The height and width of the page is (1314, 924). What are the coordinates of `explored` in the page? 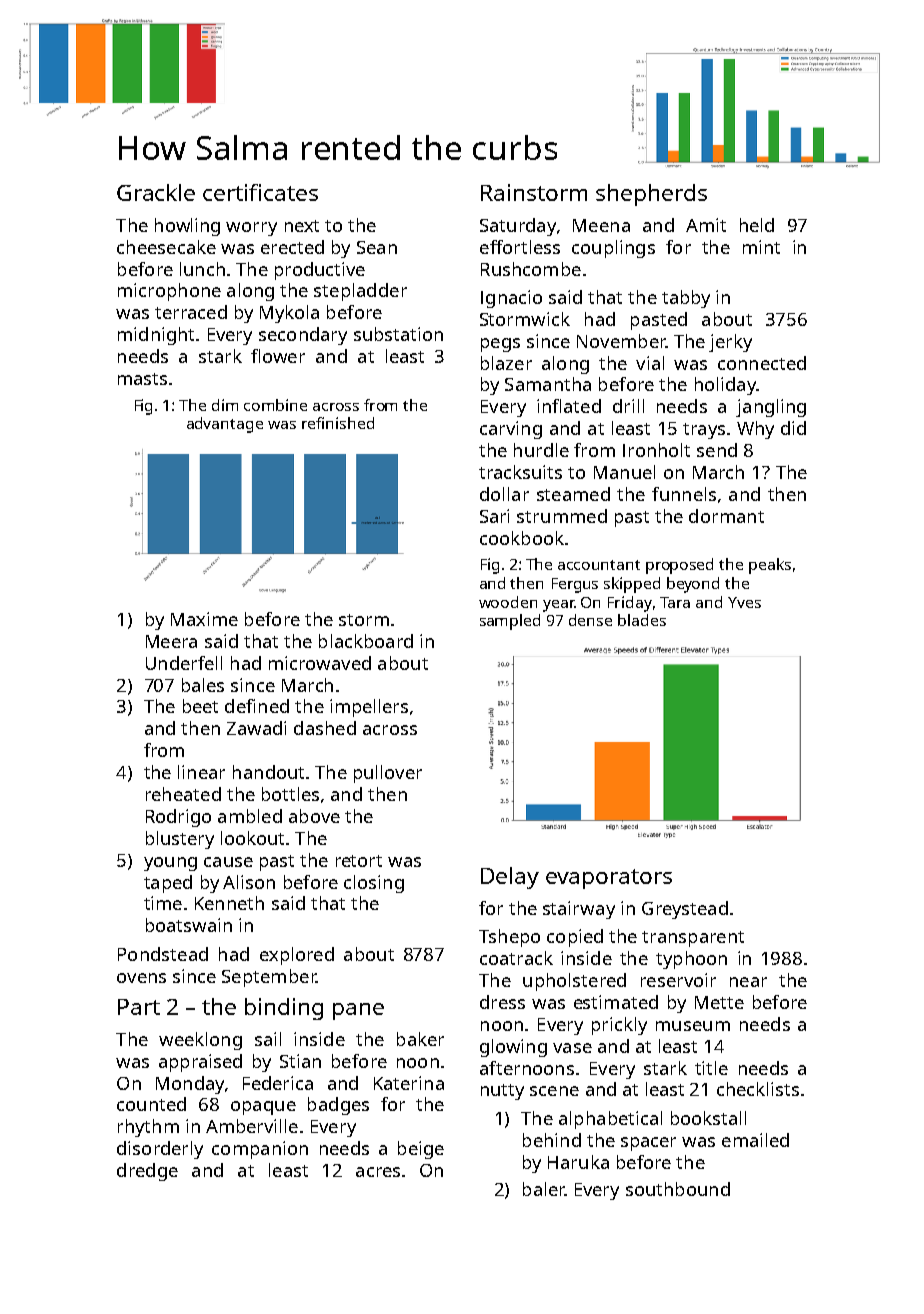 It's located at (297, 956).
